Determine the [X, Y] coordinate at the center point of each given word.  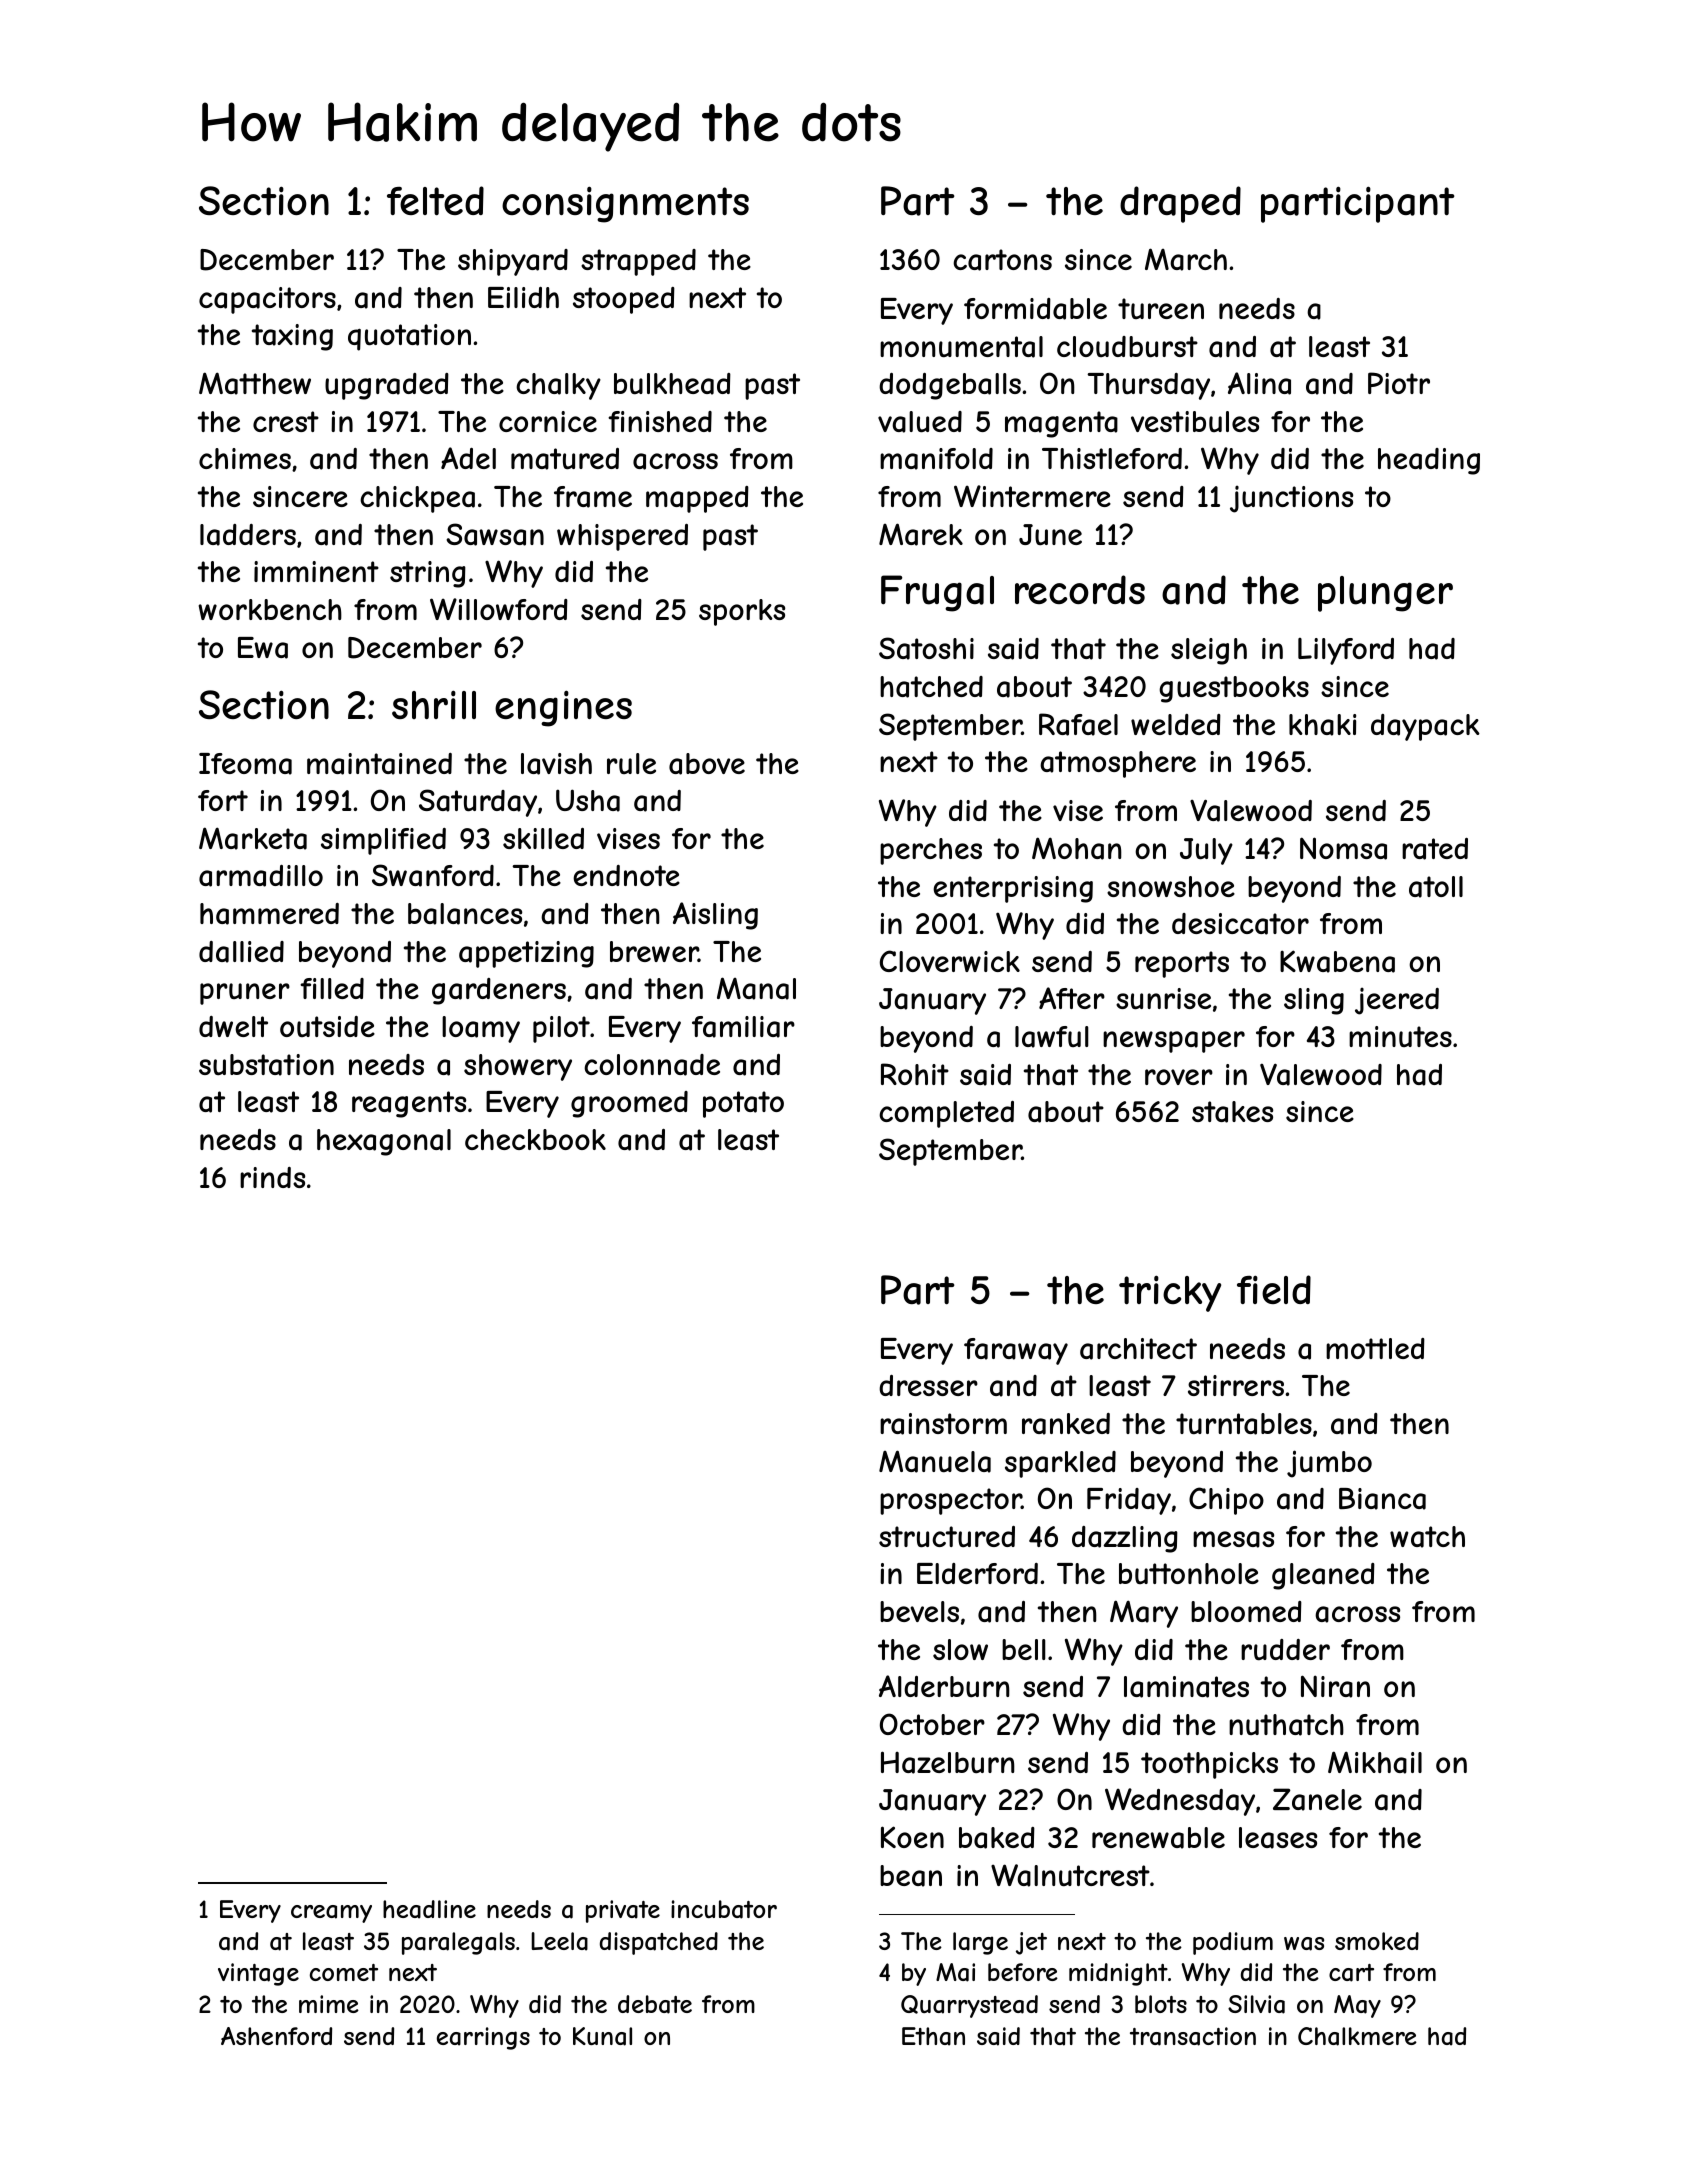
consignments [625, 204]
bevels [919, 1611]
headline [429, 1909]
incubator [724, 1909]
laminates [1186, 1687]
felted [435, 200]
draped [1180, 204]
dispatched [659, 1943]
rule [631, 763]
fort [223, 800]
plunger [1385, 594]
